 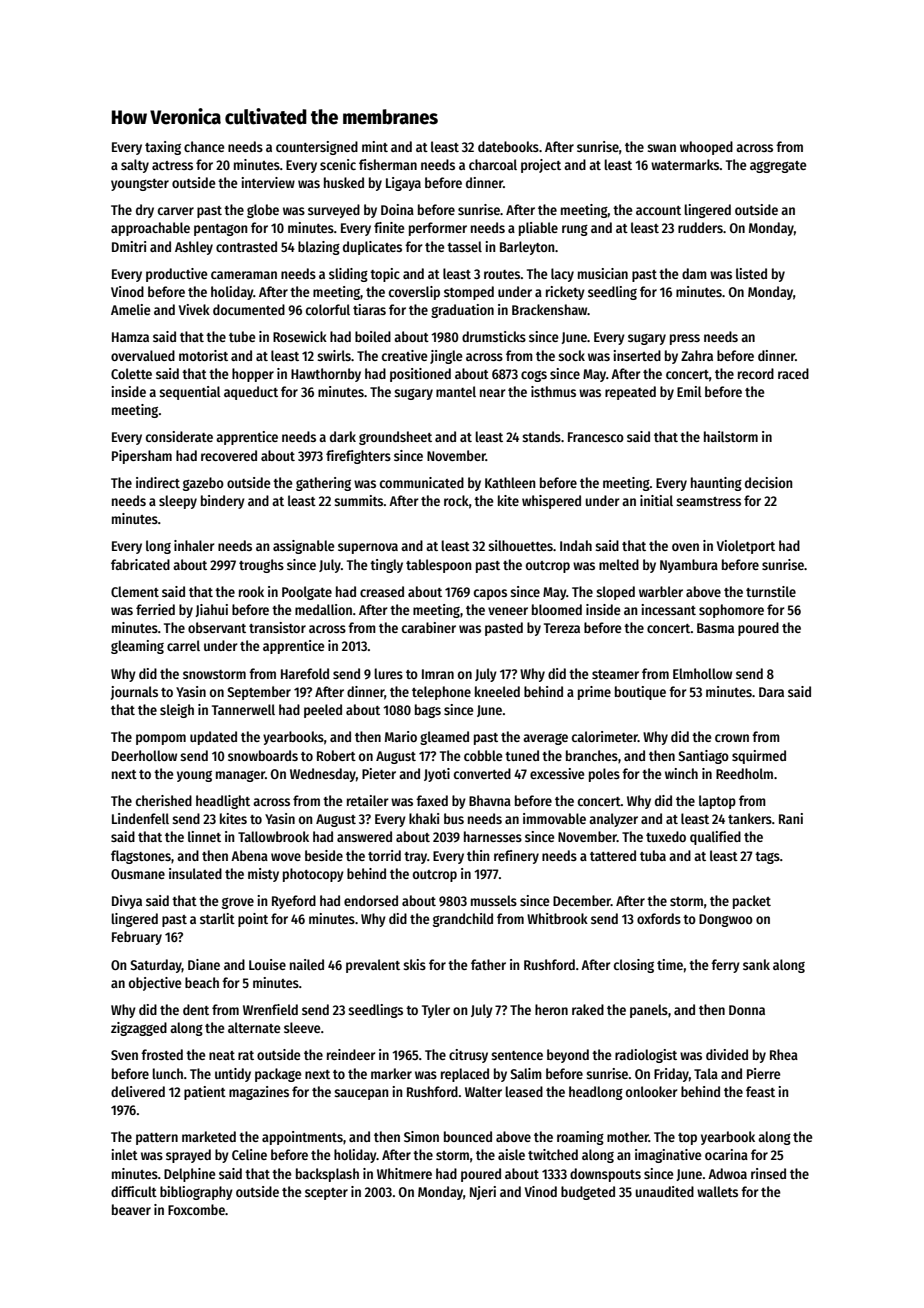 What do you see at coordinates (767, 858) in the document?
I see `tags` at bounding box center [767, 858].
